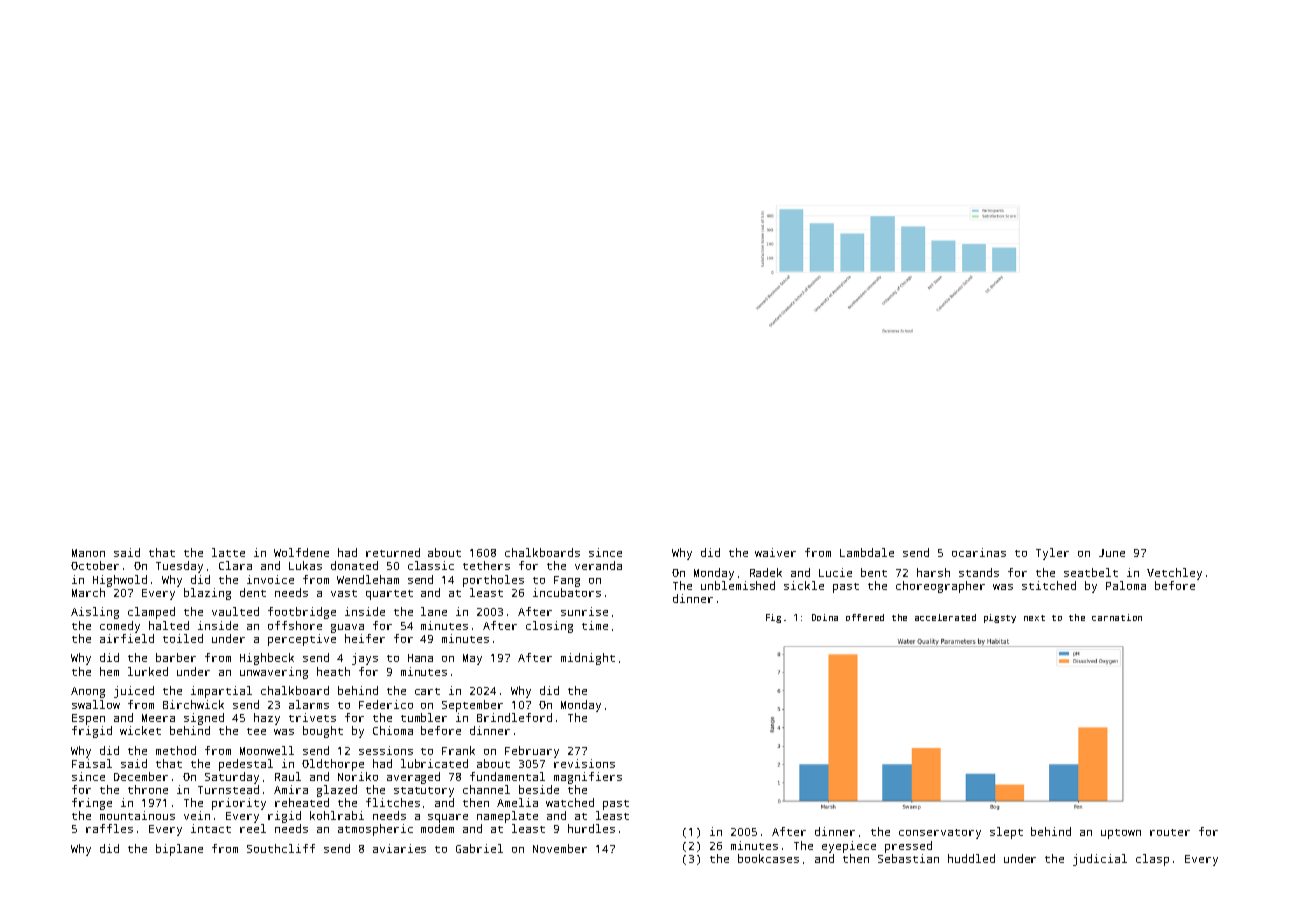 The width and height of the image is (1308, 924). Describe the element at coordinates (514, 717) in the image. I see `Brindleford` at that location.
